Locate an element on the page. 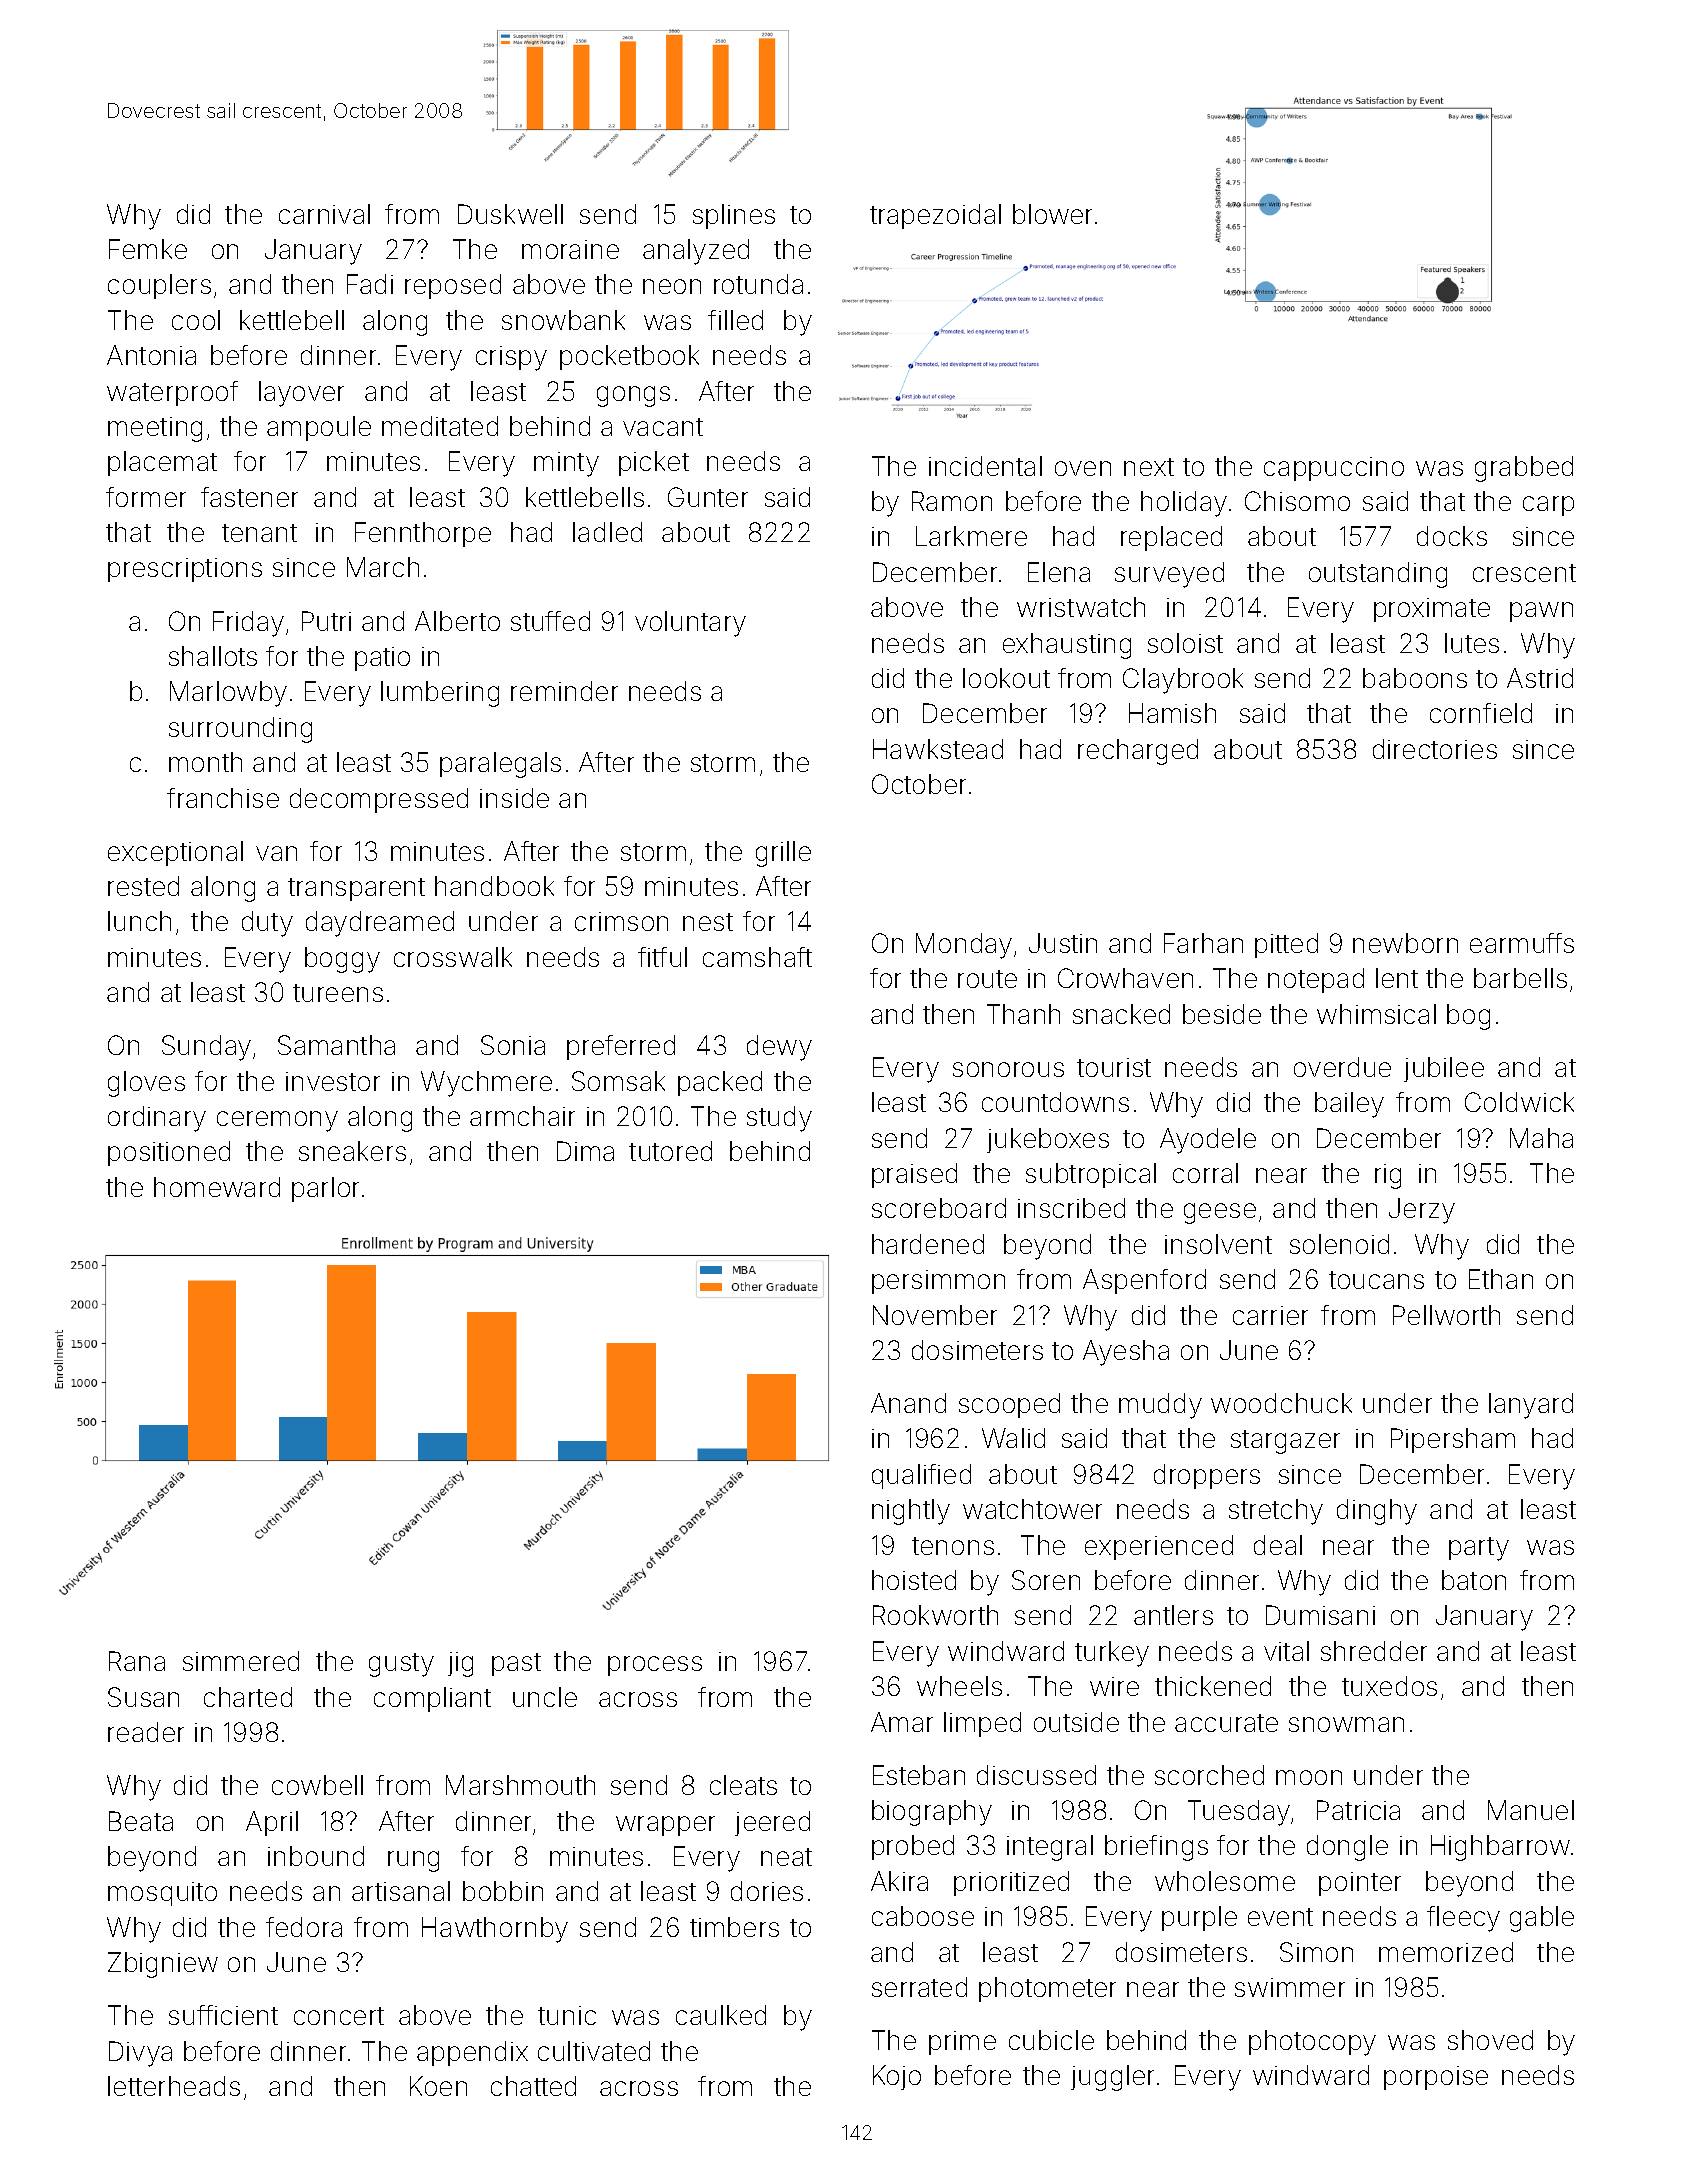 This image has height=2178, width=1683. parlor is located at coordinates (325, 1189).
